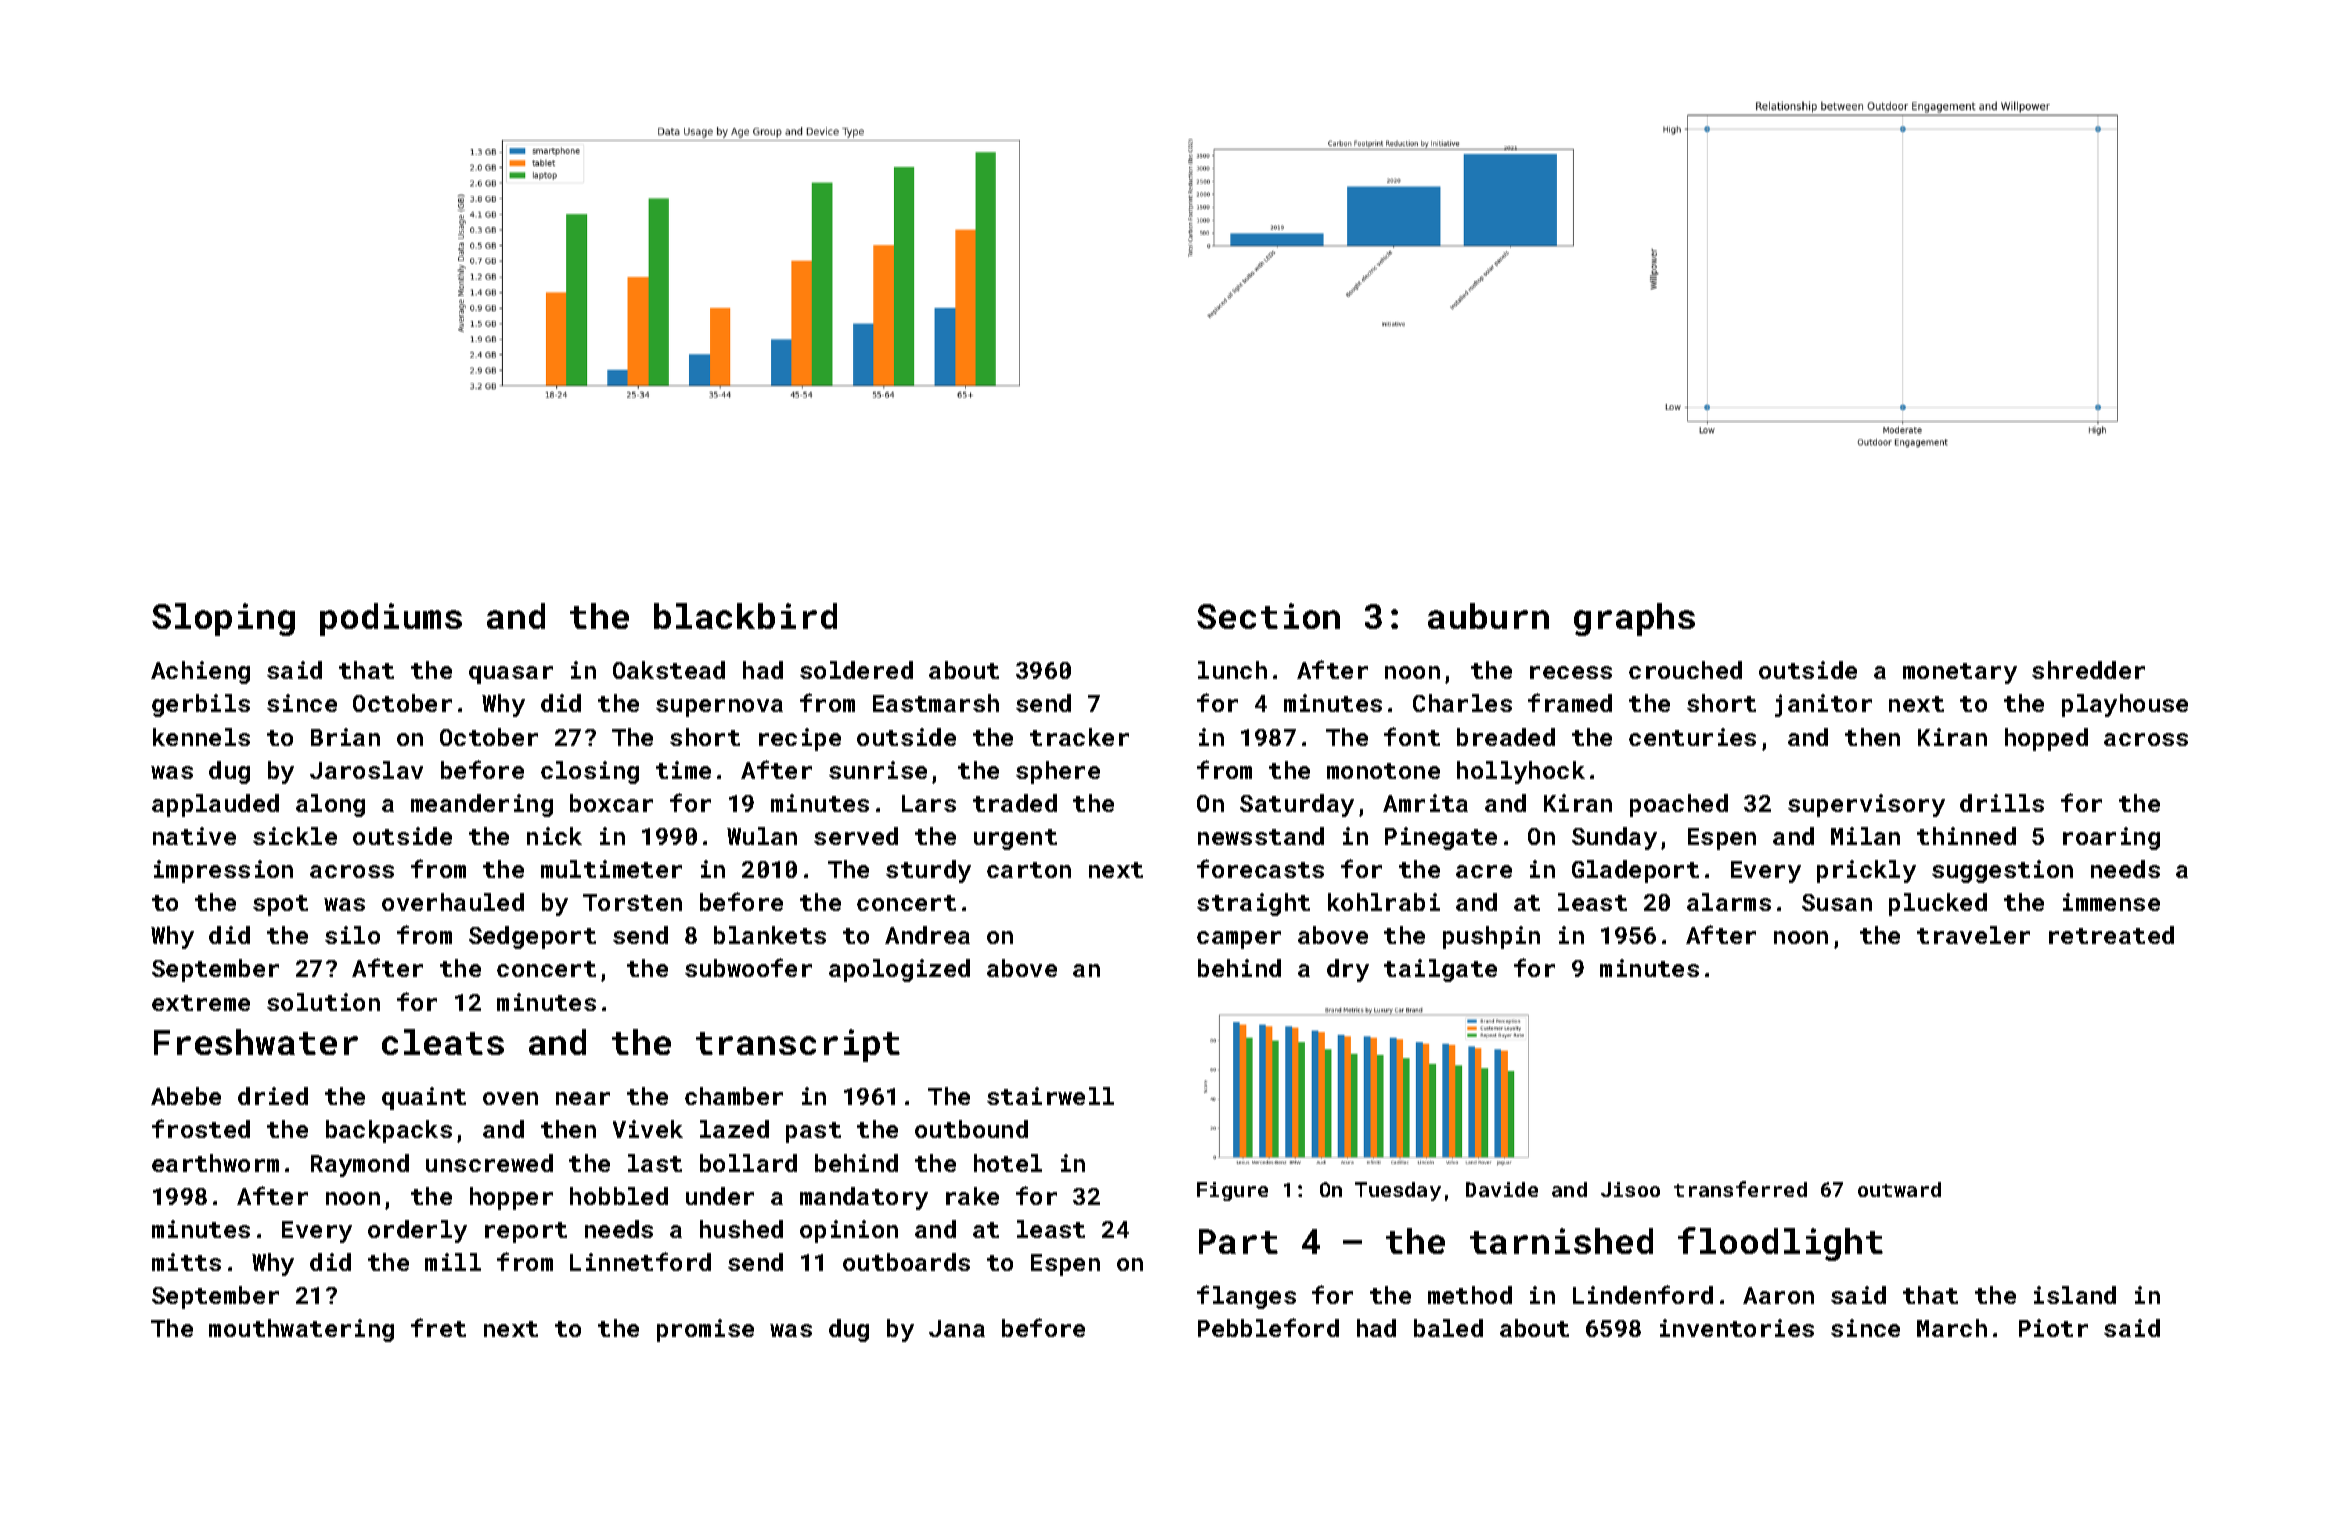 The height and width of the image is (1521, 2350). I want to click on retreated, so click(2111, 935).
